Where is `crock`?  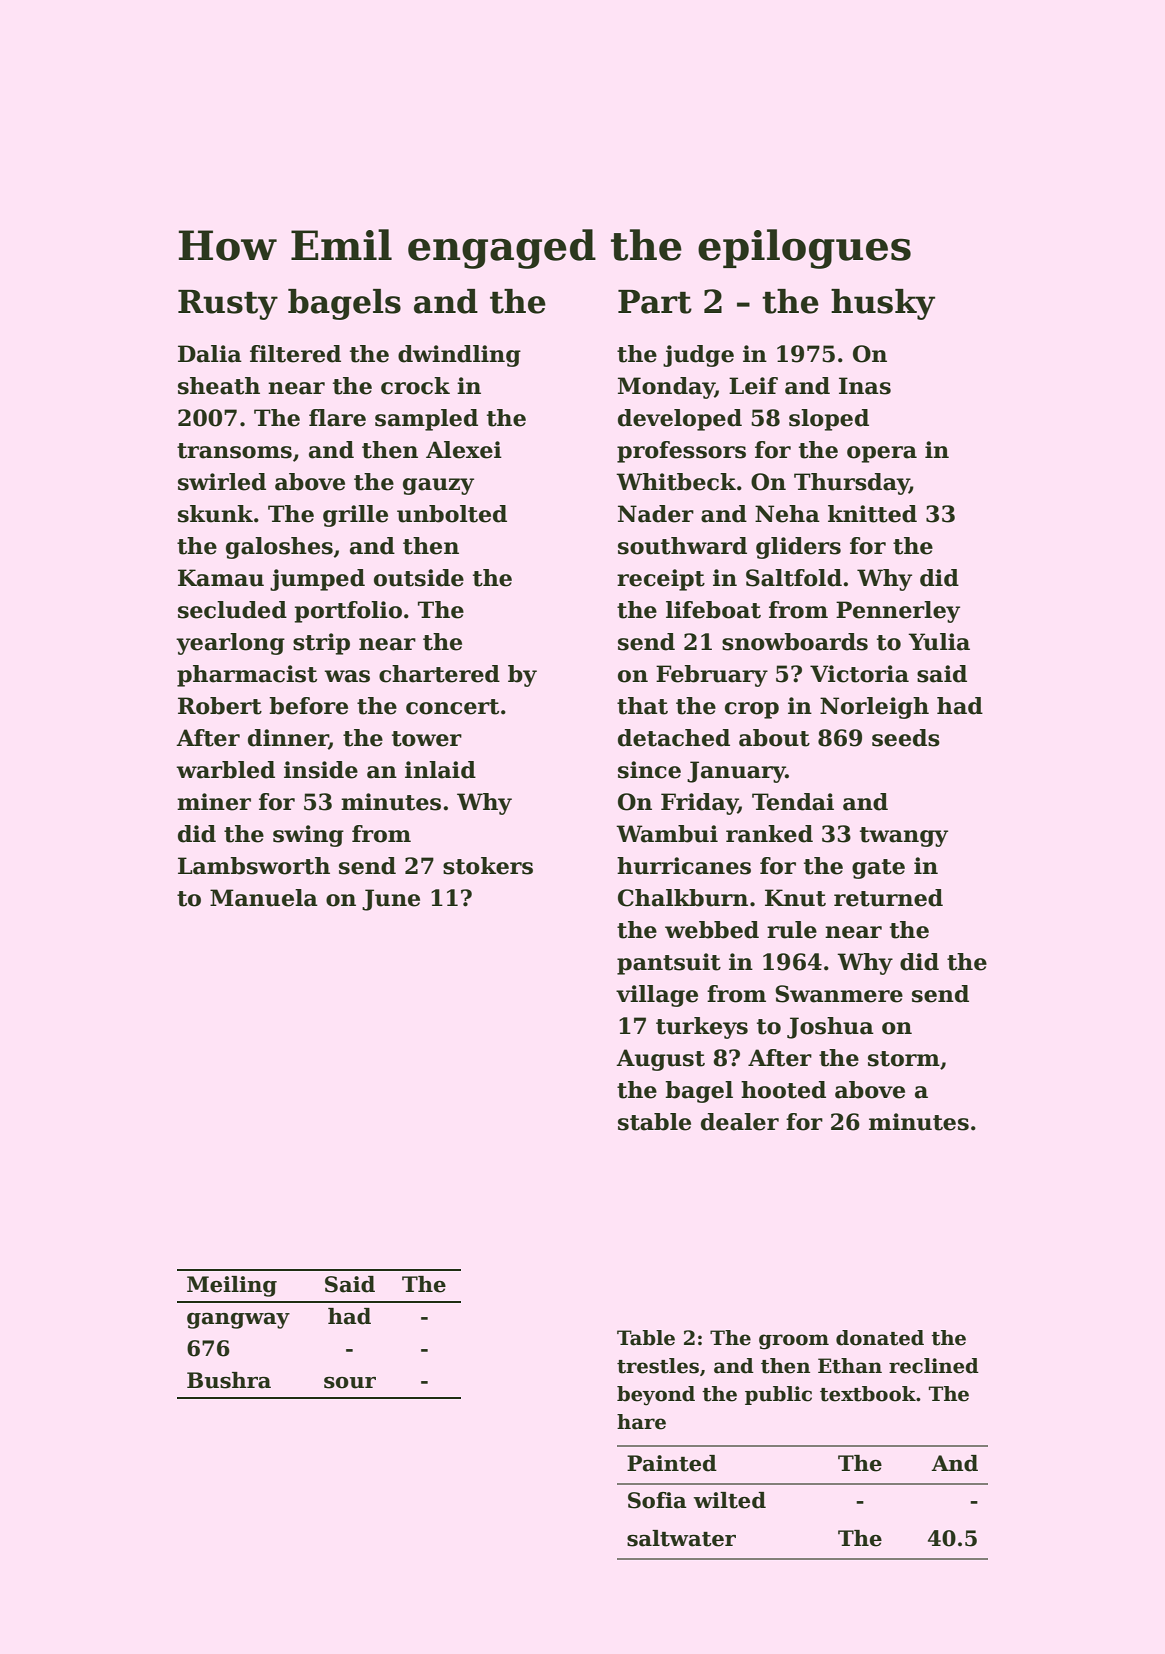
crock is located at coordinates (415, 386).
